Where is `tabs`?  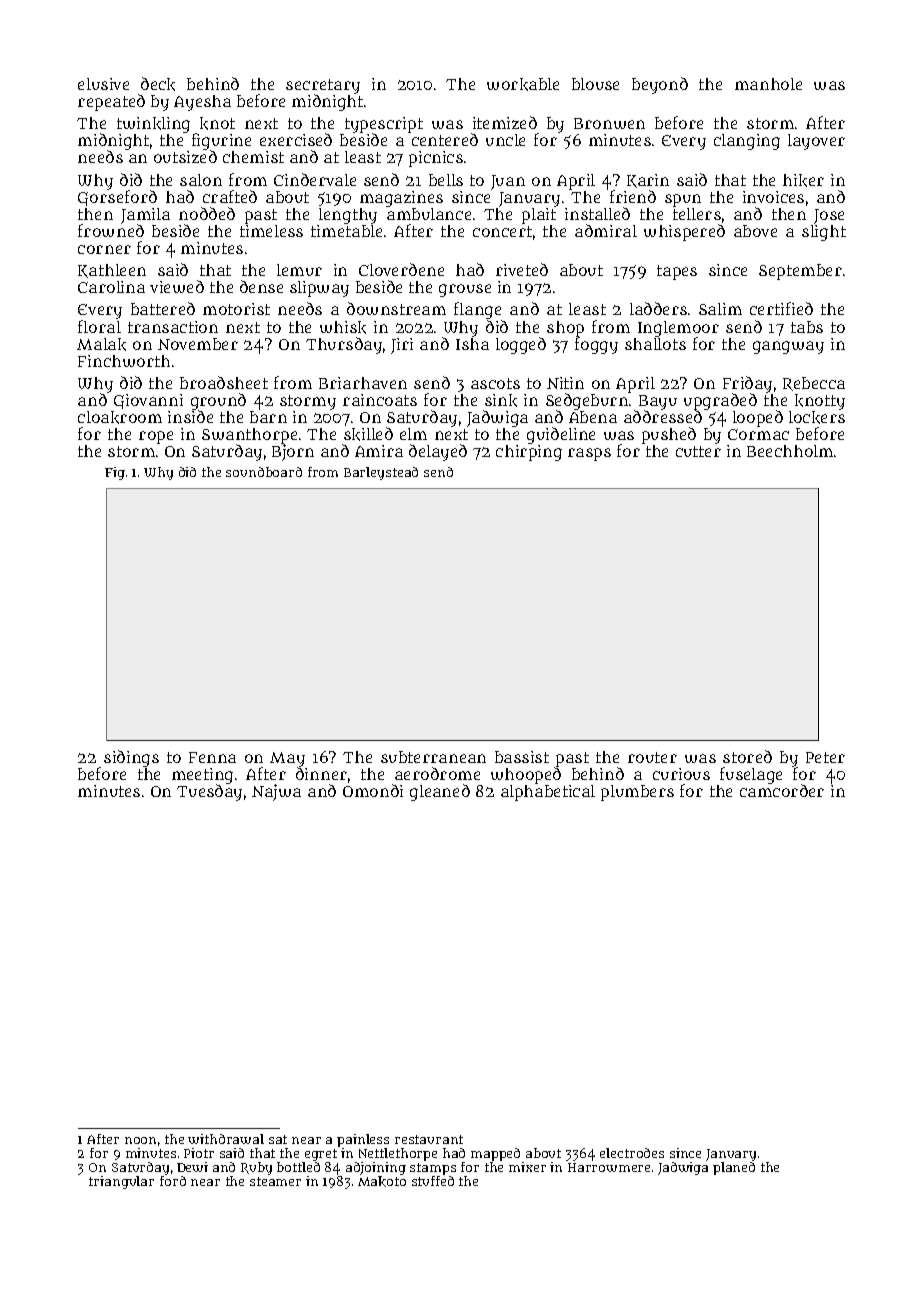 tabs is located at coordinates (807, 327).
